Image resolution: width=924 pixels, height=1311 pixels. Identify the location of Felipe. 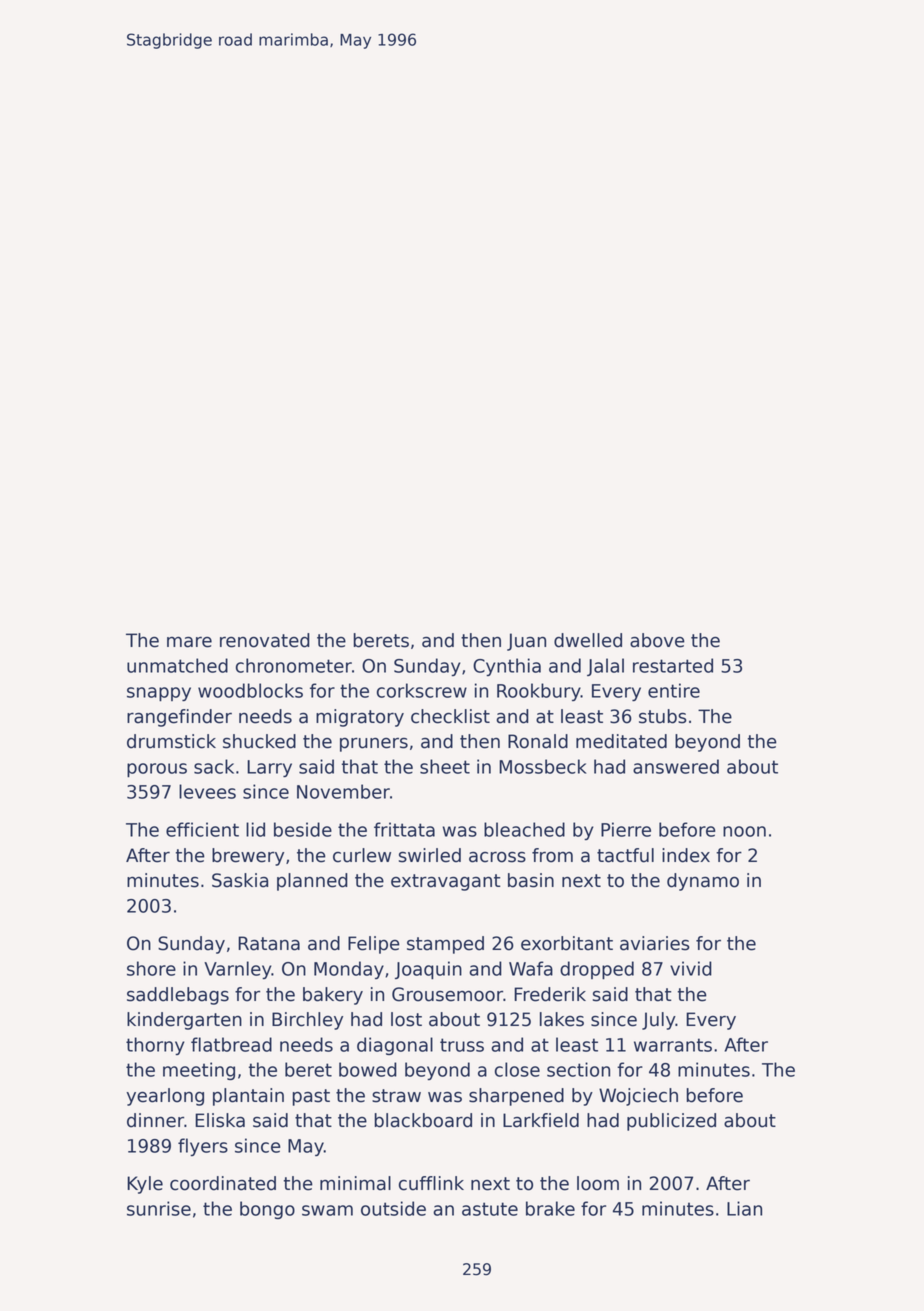
(374, 945).
